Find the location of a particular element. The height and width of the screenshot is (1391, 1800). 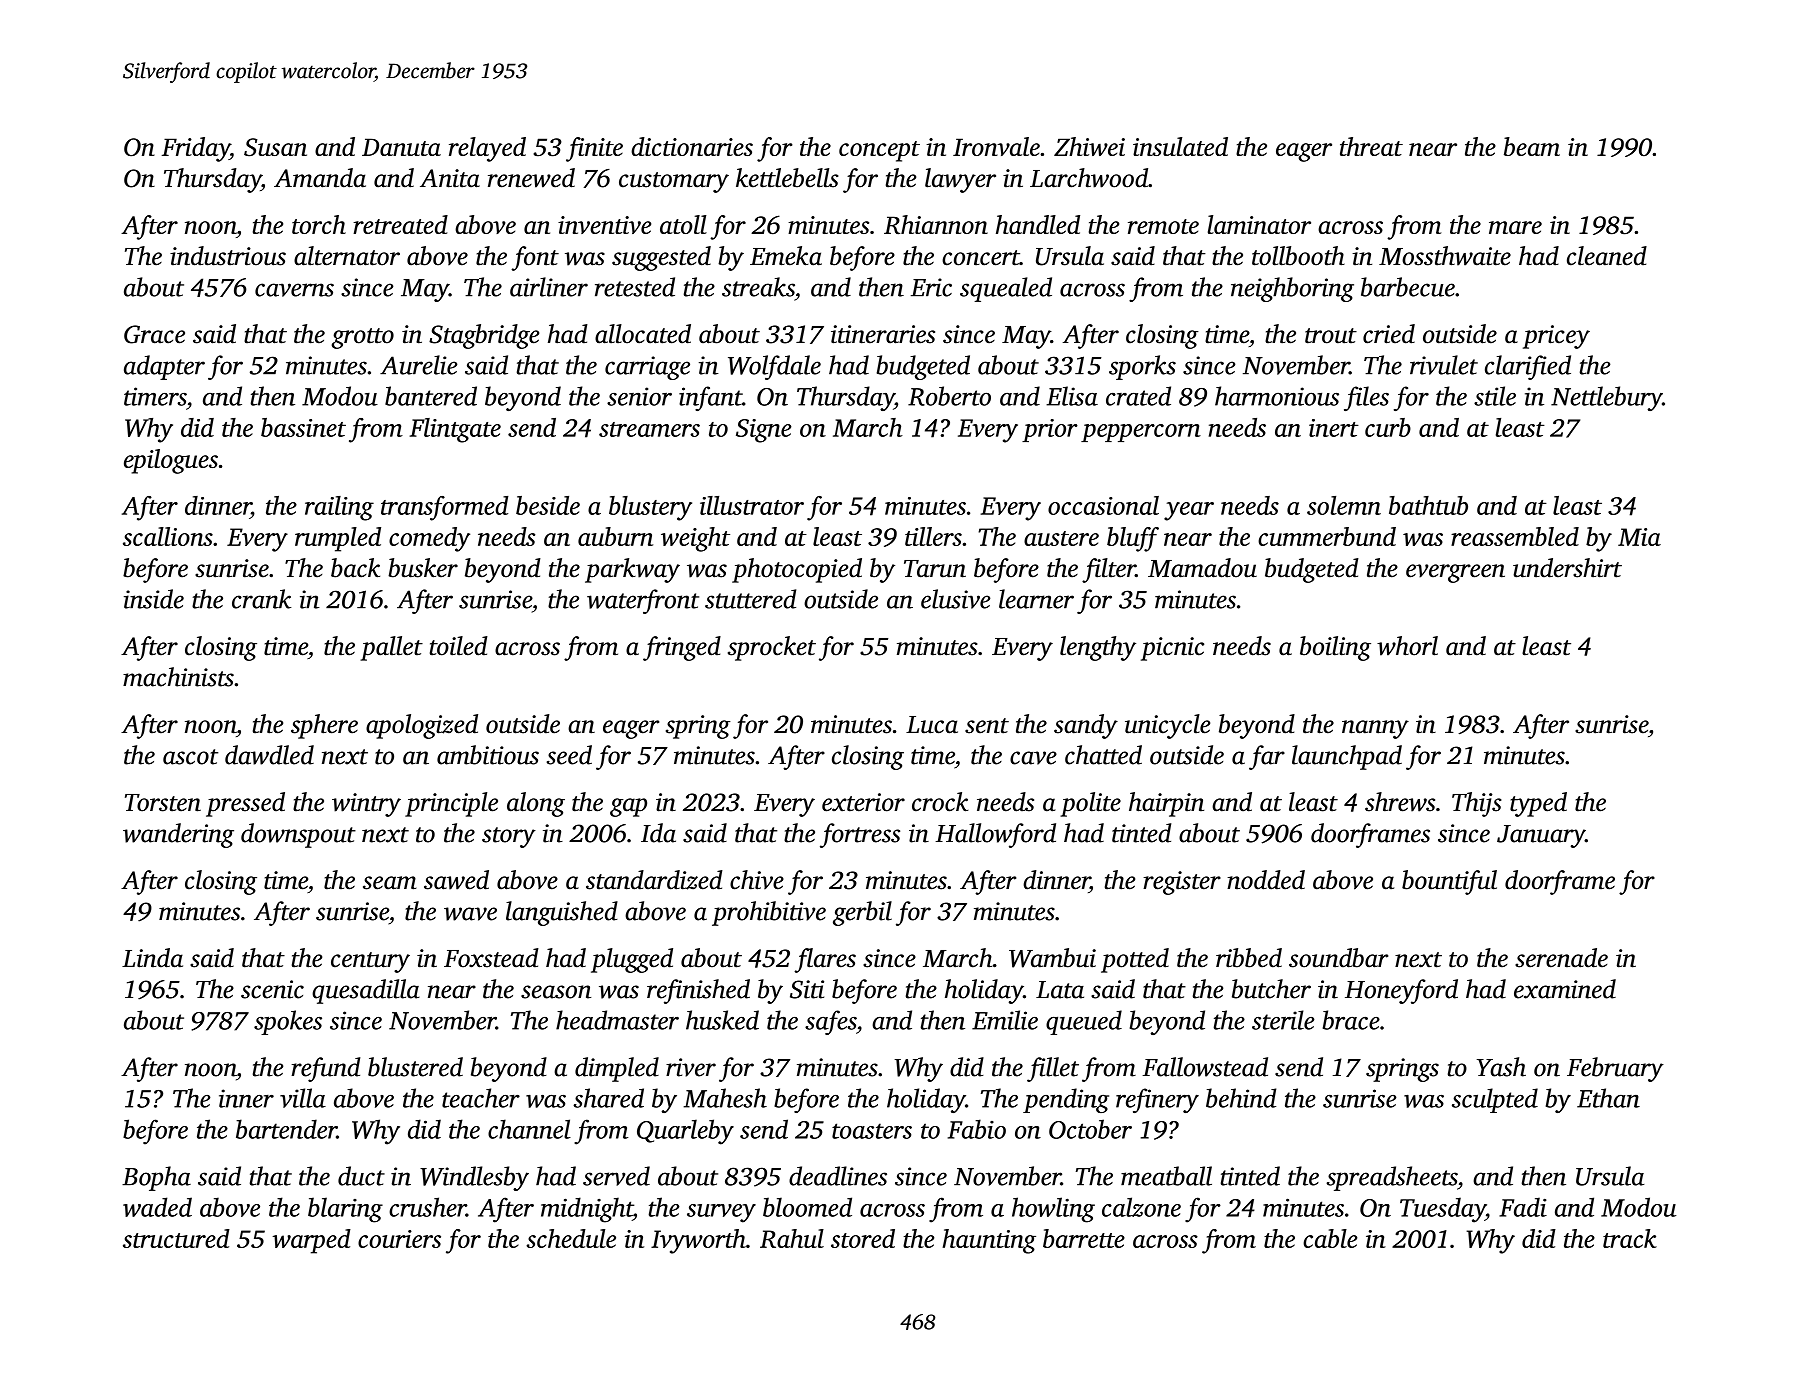

bountiful is located at coordinates (1449, 882).
